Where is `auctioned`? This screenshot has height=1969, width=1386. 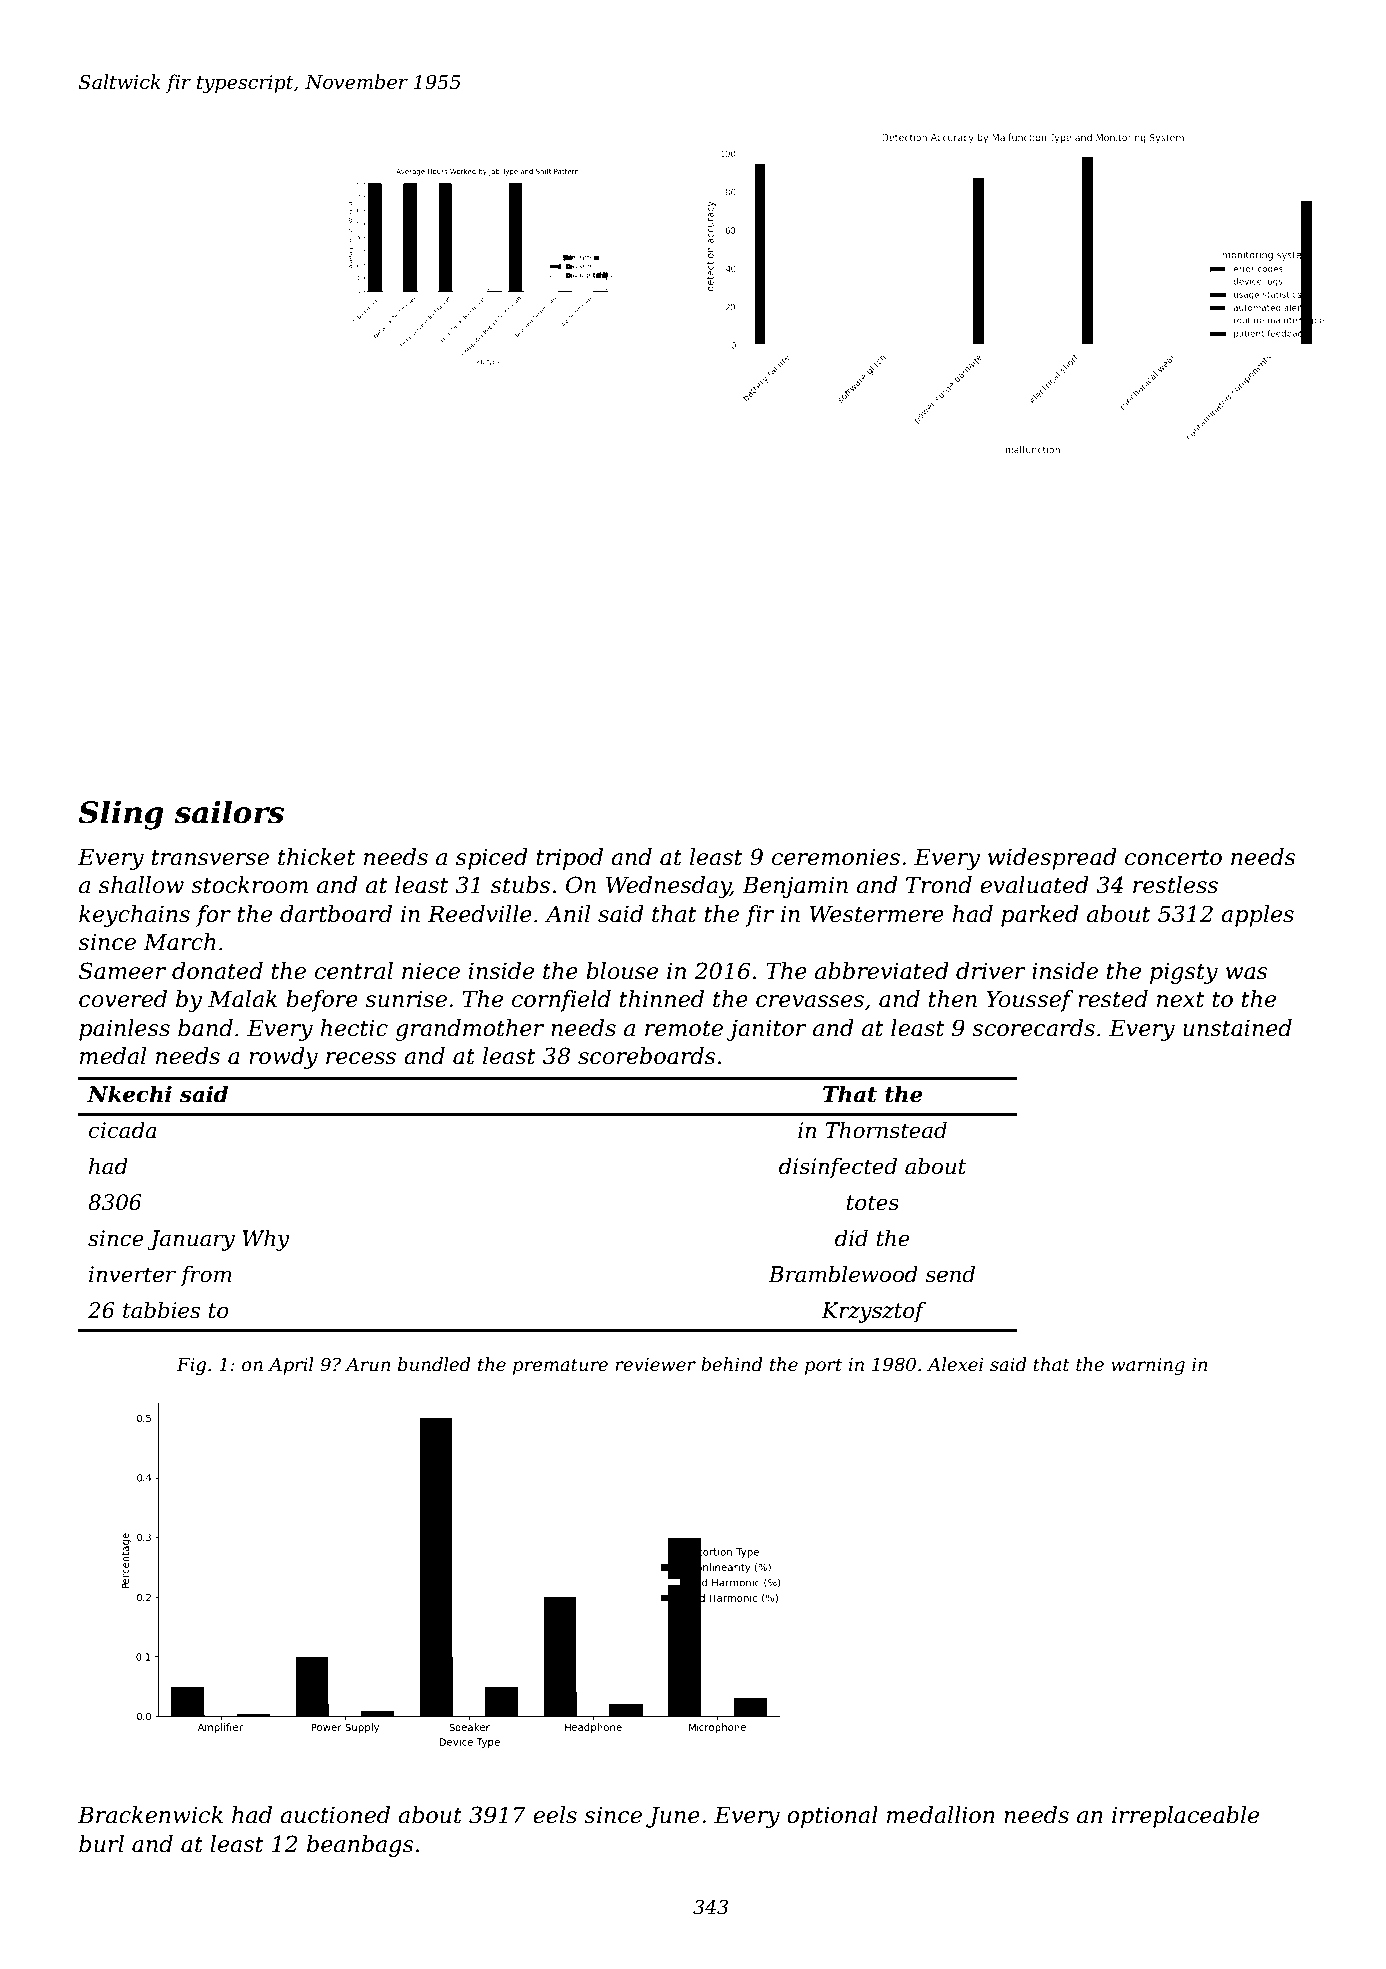
auctioned is located at coordinates (335, 1815).
